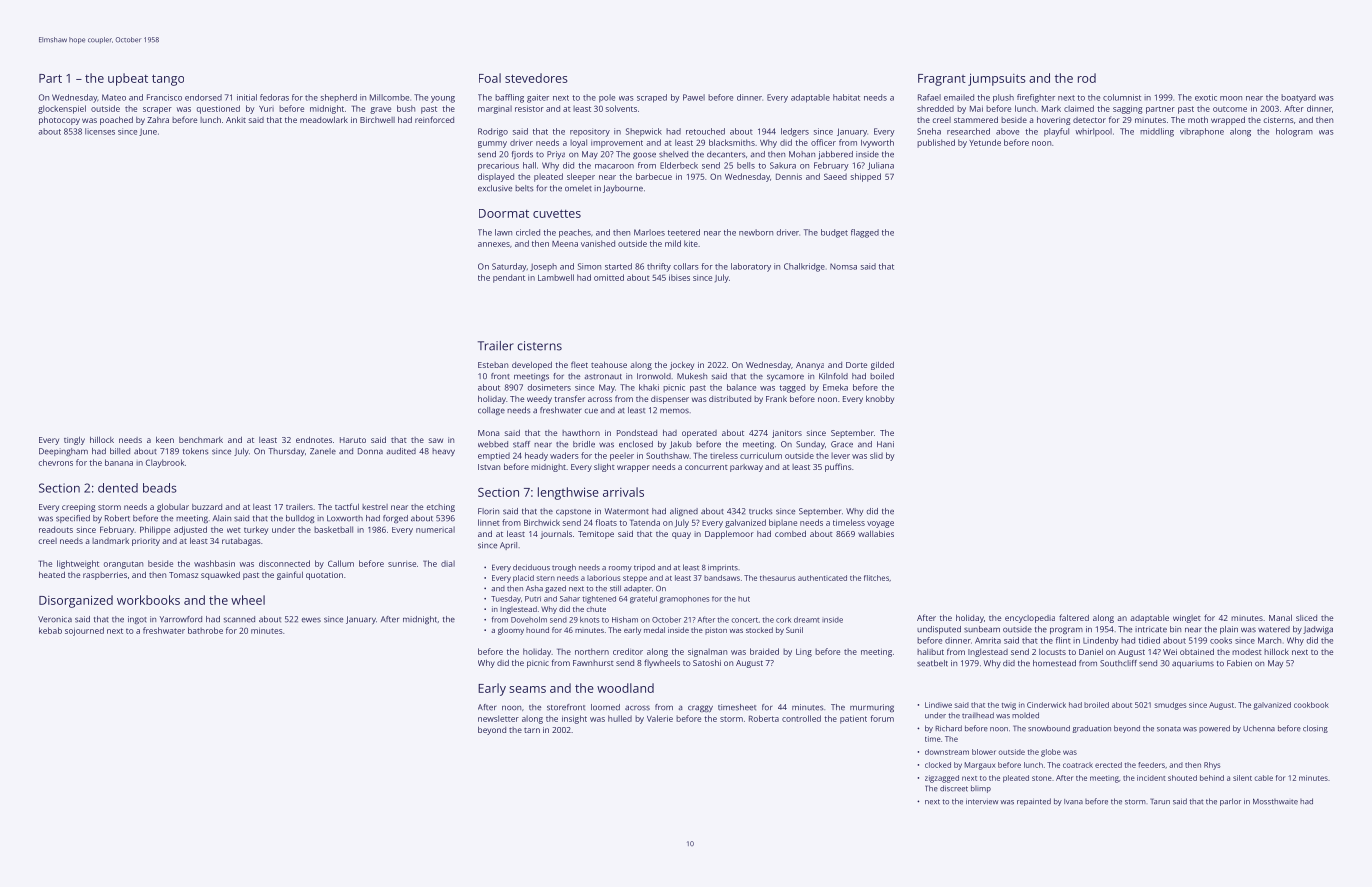  What do you see at coordinates (694, 97) in the screenshot?
I see `Pawel` at bounding box center [694, 97].
